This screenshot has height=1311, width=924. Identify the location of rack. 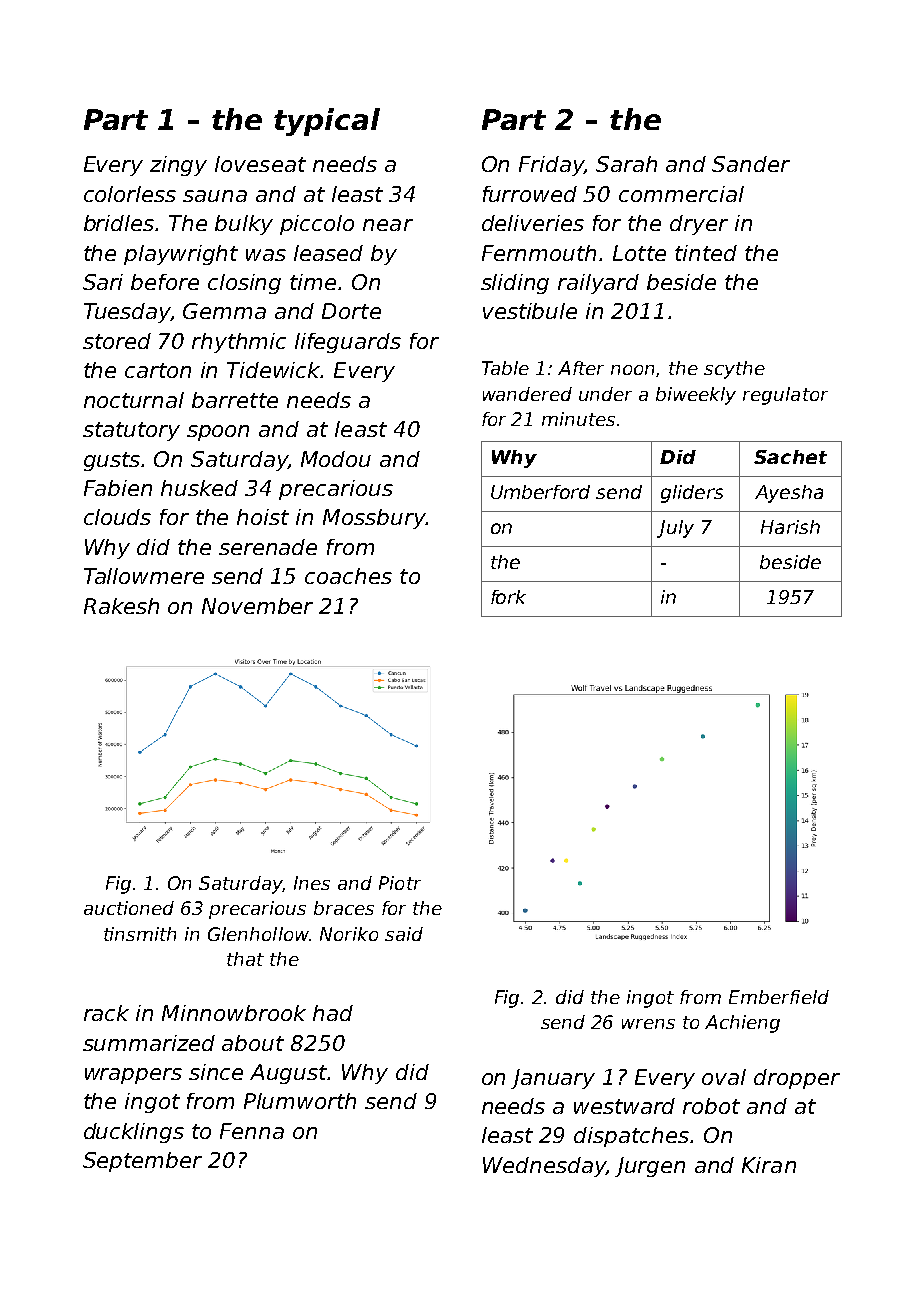
(106, 1013).
